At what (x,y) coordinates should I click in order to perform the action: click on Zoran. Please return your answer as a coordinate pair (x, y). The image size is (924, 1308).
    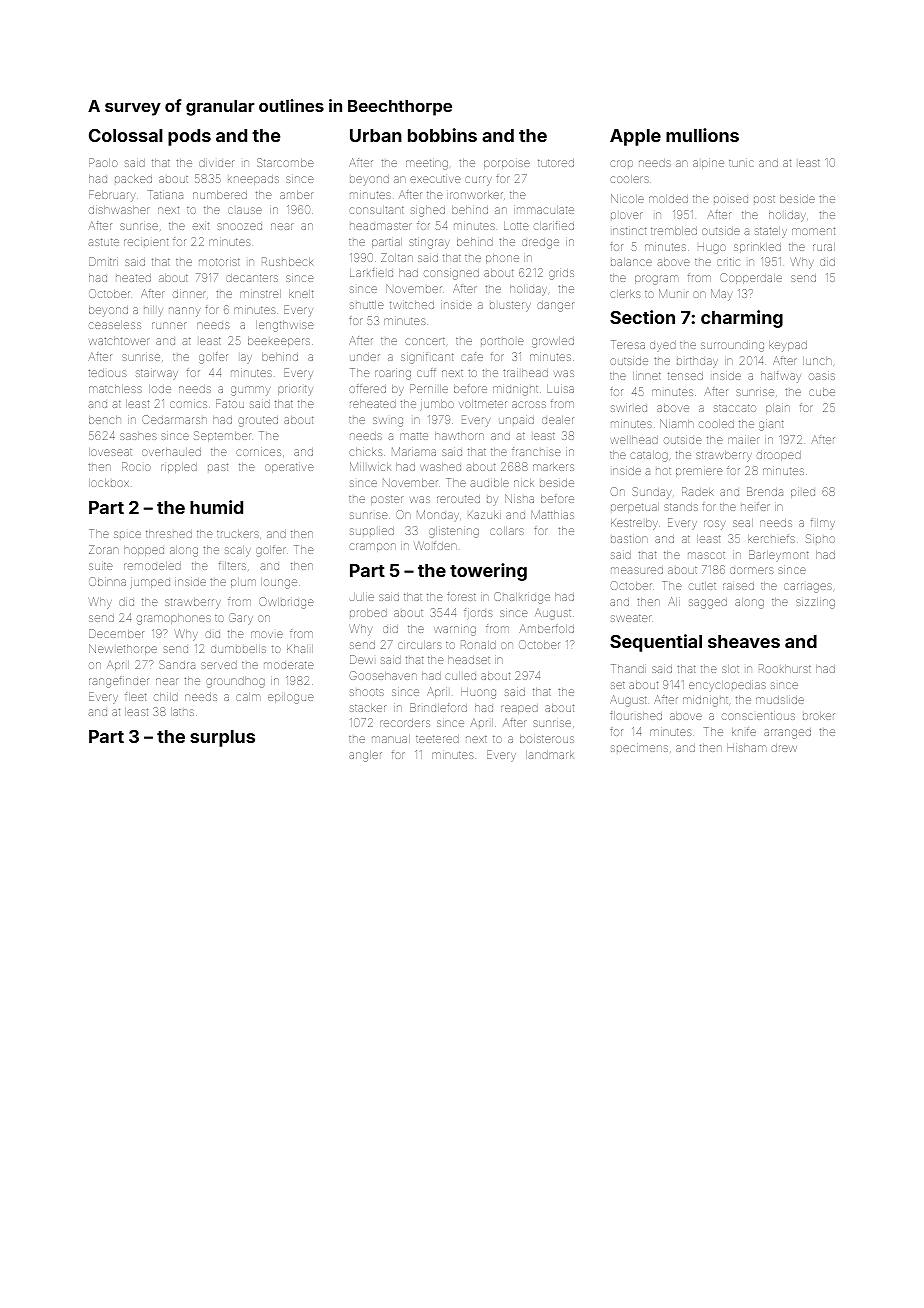
    Looking at the image, I should click on (104, 549).
